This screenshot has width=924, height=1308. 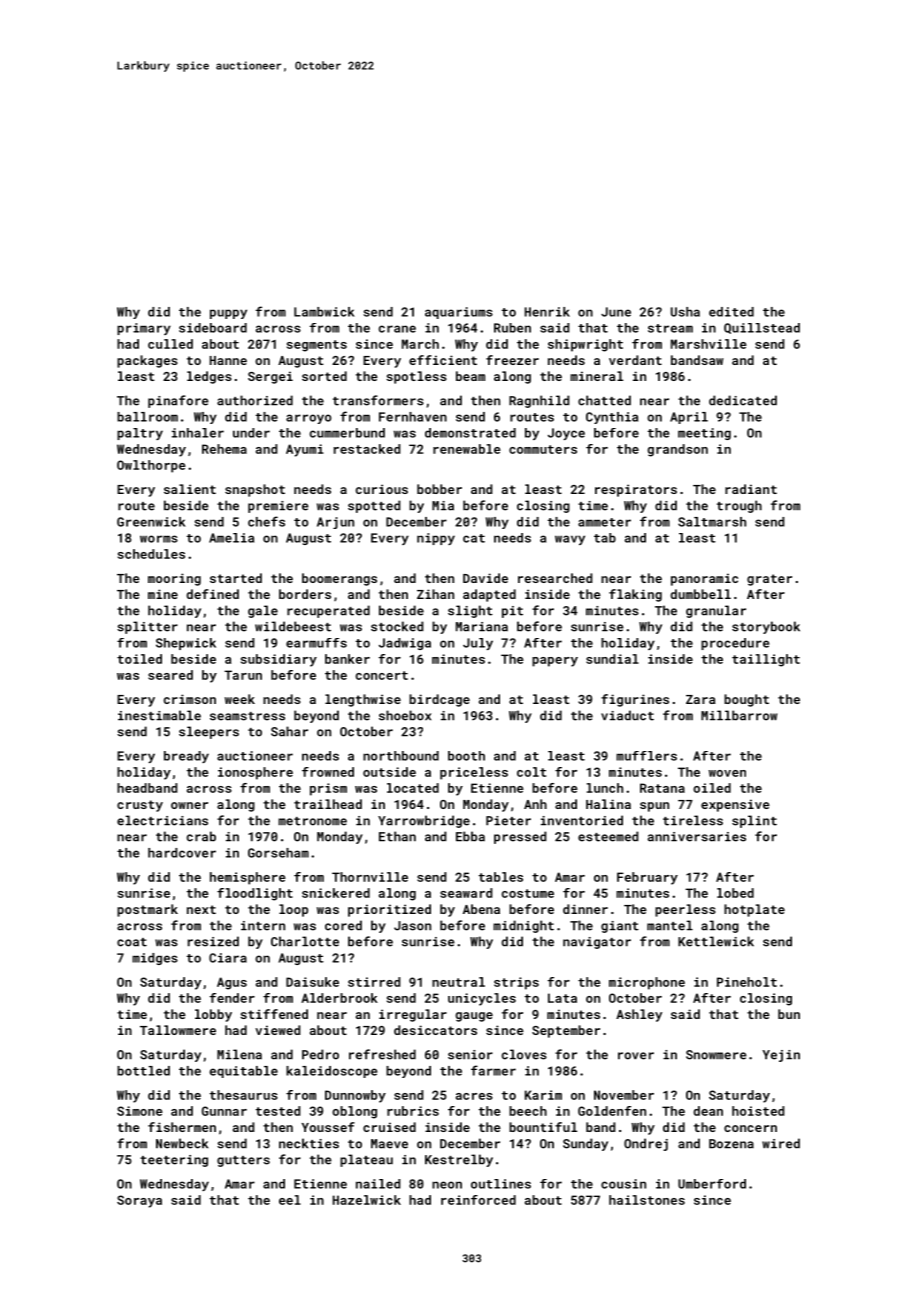 I want to click on Millbarrow, so click(x=739, y=715).
